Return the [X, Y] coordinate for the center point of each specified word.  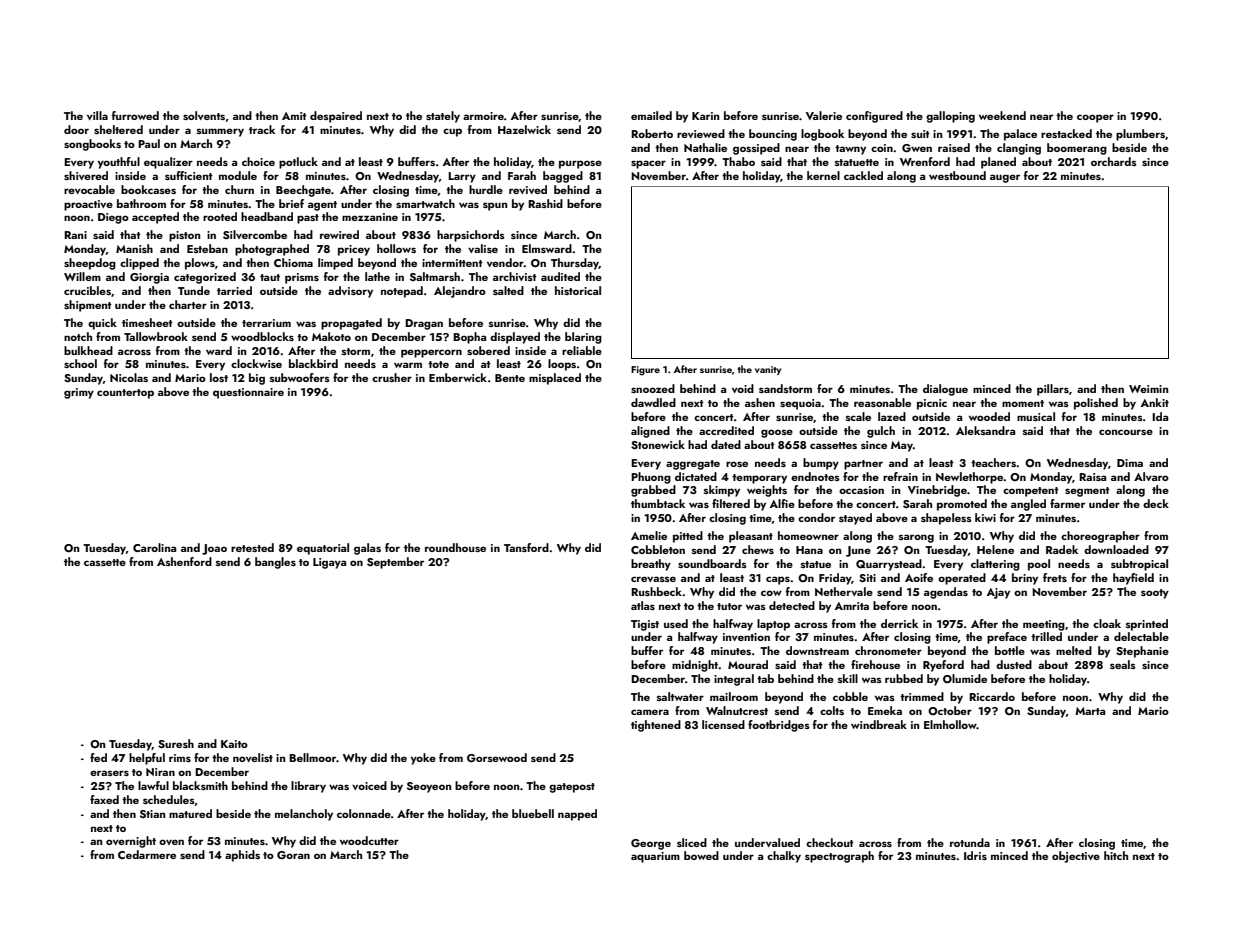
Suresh [176, 743]
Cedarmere [147, 854]
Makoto [331, 336]
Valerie [824, 115]
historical [578, 290]
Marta [1090, 711]
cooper [1095, 118]
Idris [975, 855]
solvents [204, 115]
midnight [695, 666]
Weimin [1148, 389]
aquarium [655, 857]
